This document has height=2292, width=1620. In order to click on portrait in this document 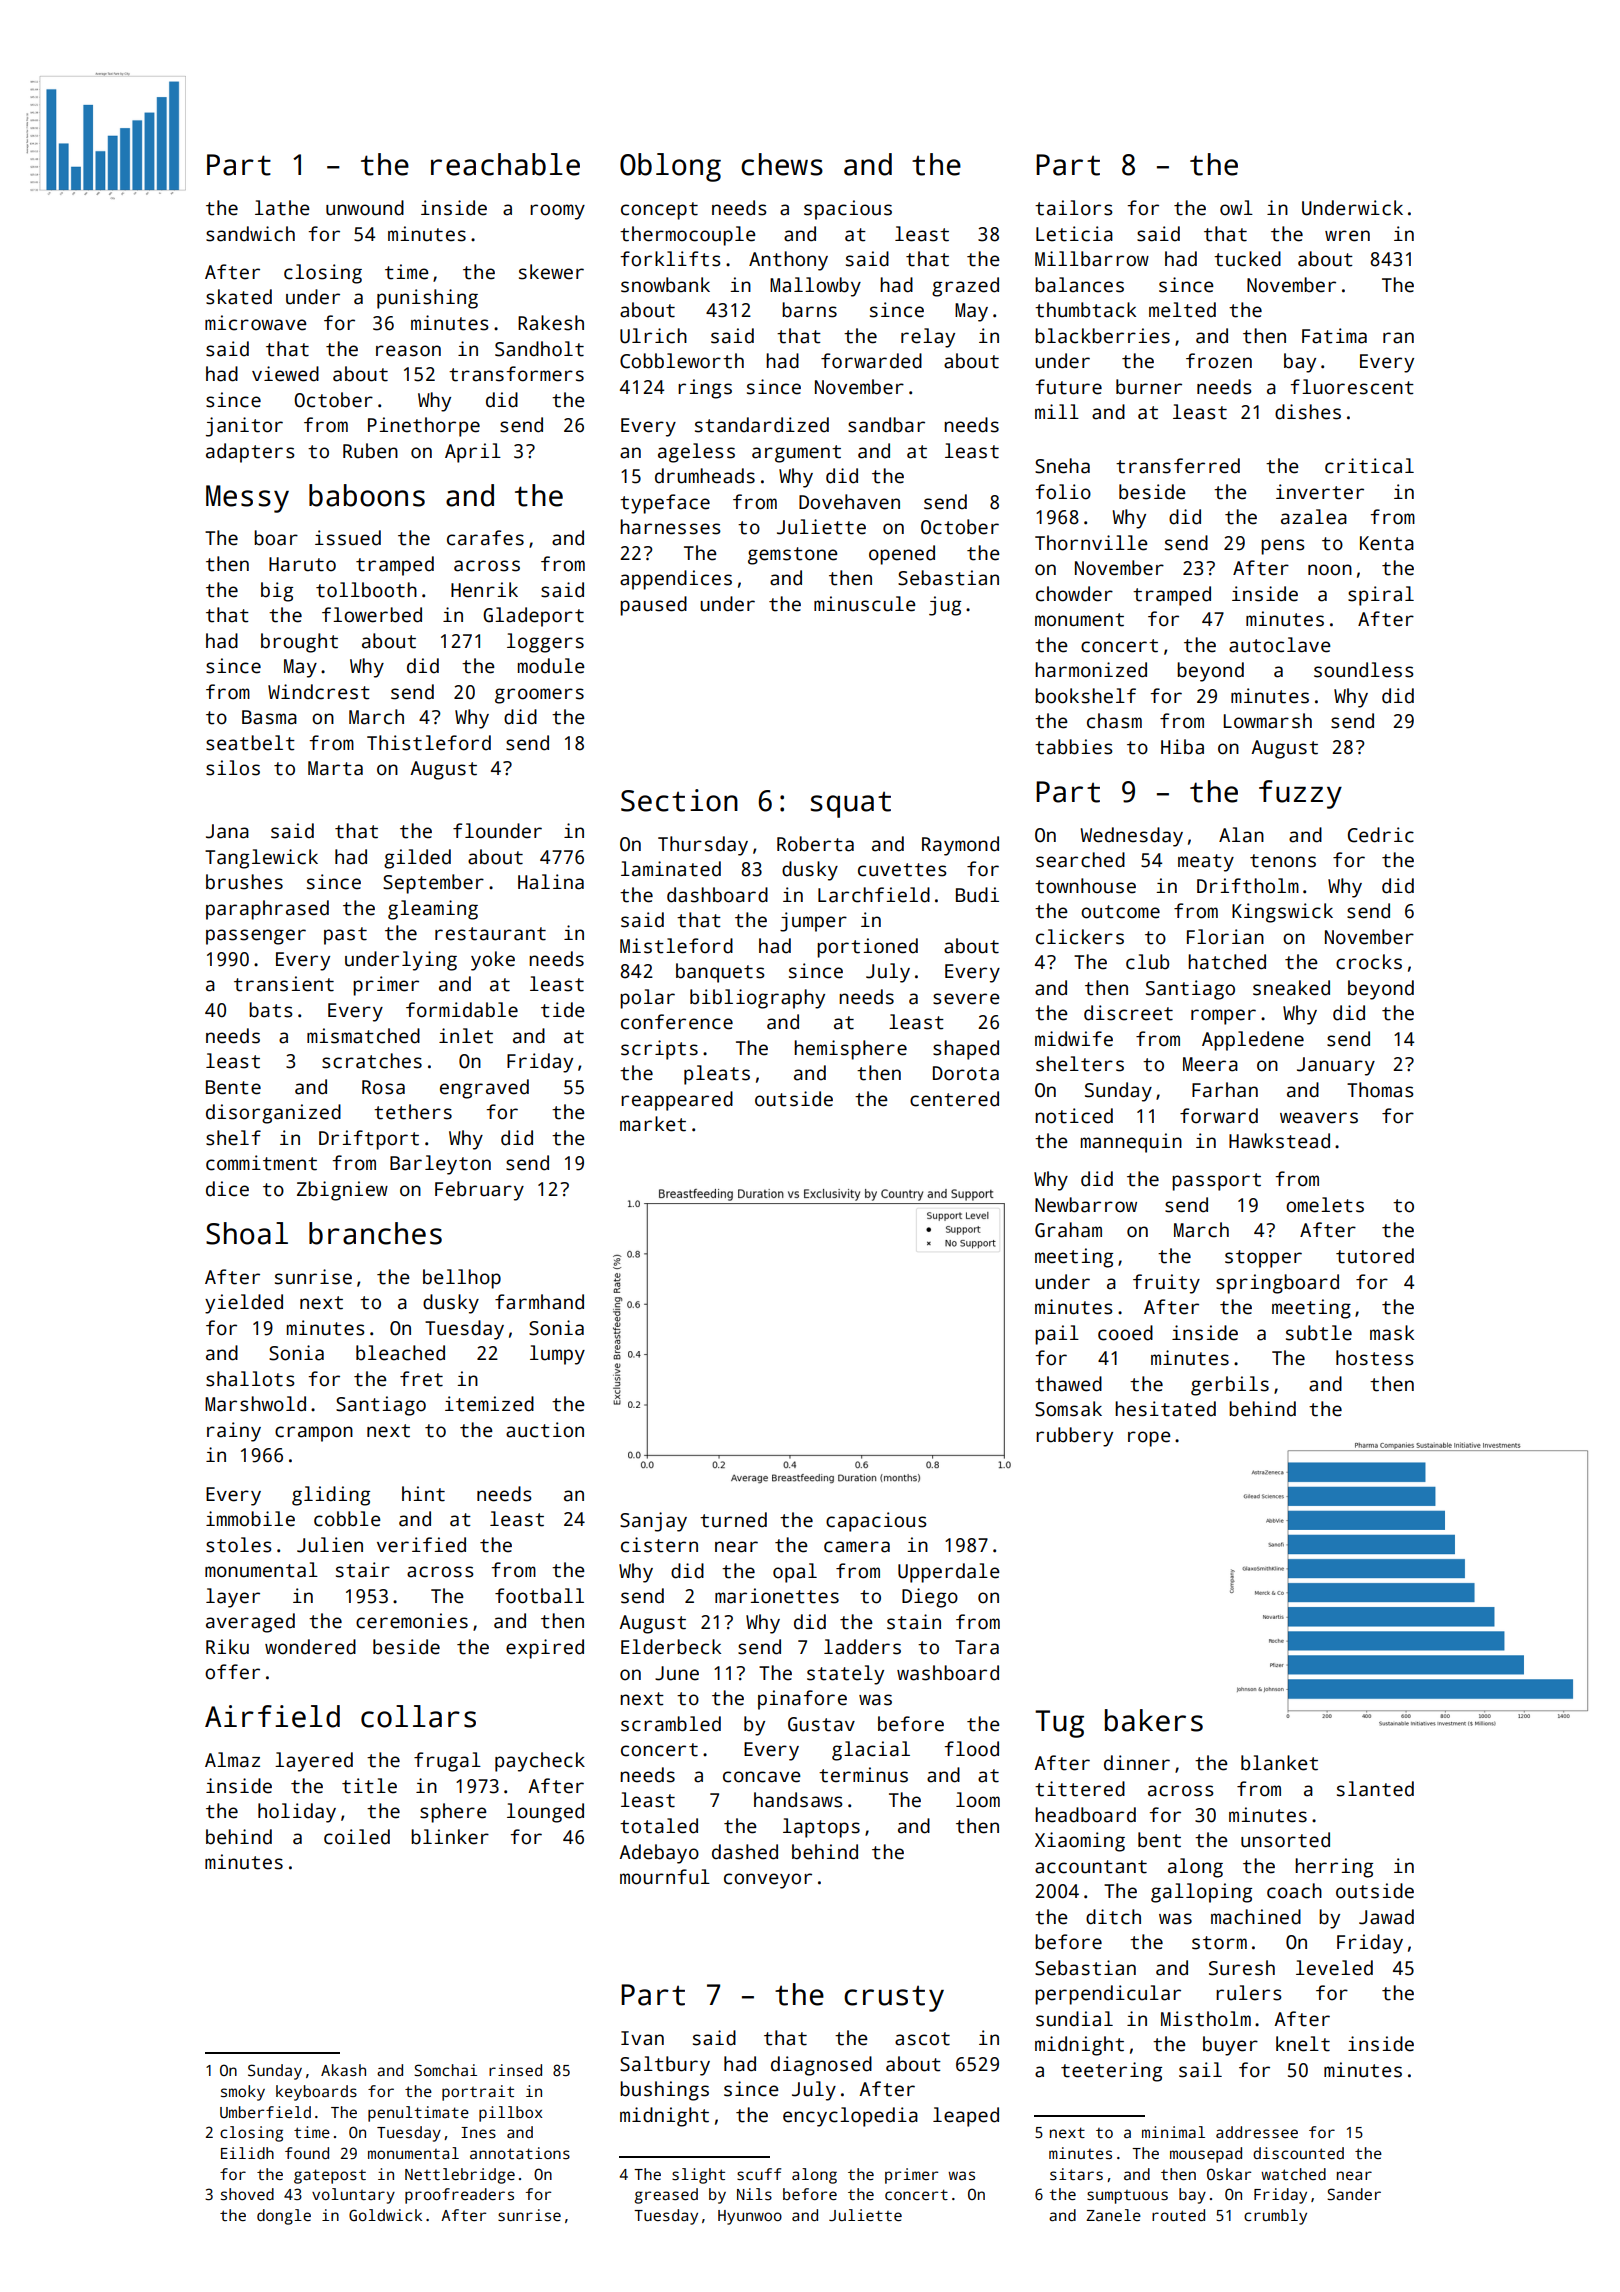, I will do `click(478, 2093)`.
